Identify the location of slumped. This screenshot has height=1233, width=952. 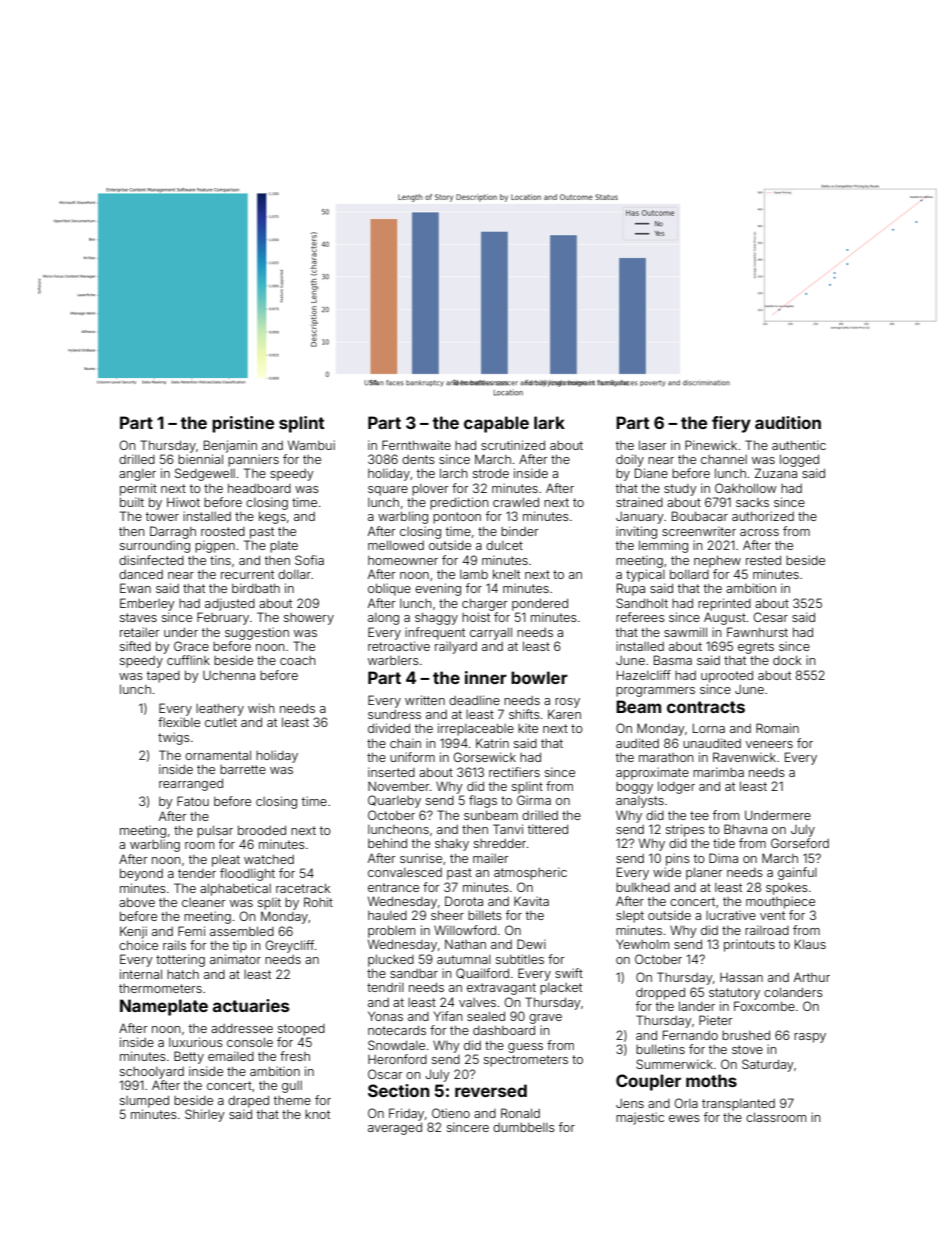
(144, 1101).
